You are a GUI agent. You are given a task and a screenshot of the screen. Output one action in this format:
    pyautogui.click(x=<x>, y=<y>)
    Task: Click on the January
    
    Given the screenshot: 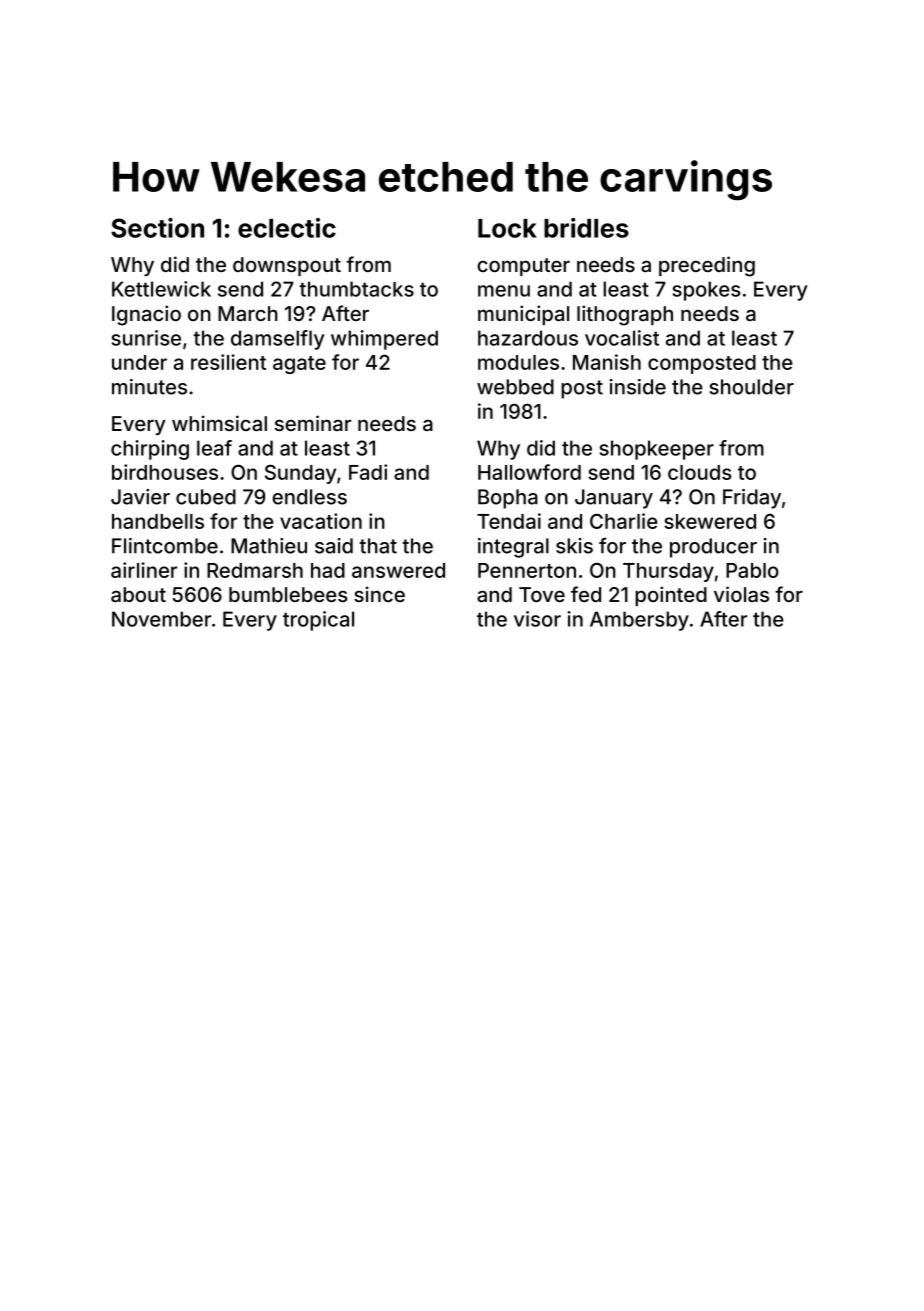 What is the action you would take?
    pyautogui.click(x=614, y=499)
